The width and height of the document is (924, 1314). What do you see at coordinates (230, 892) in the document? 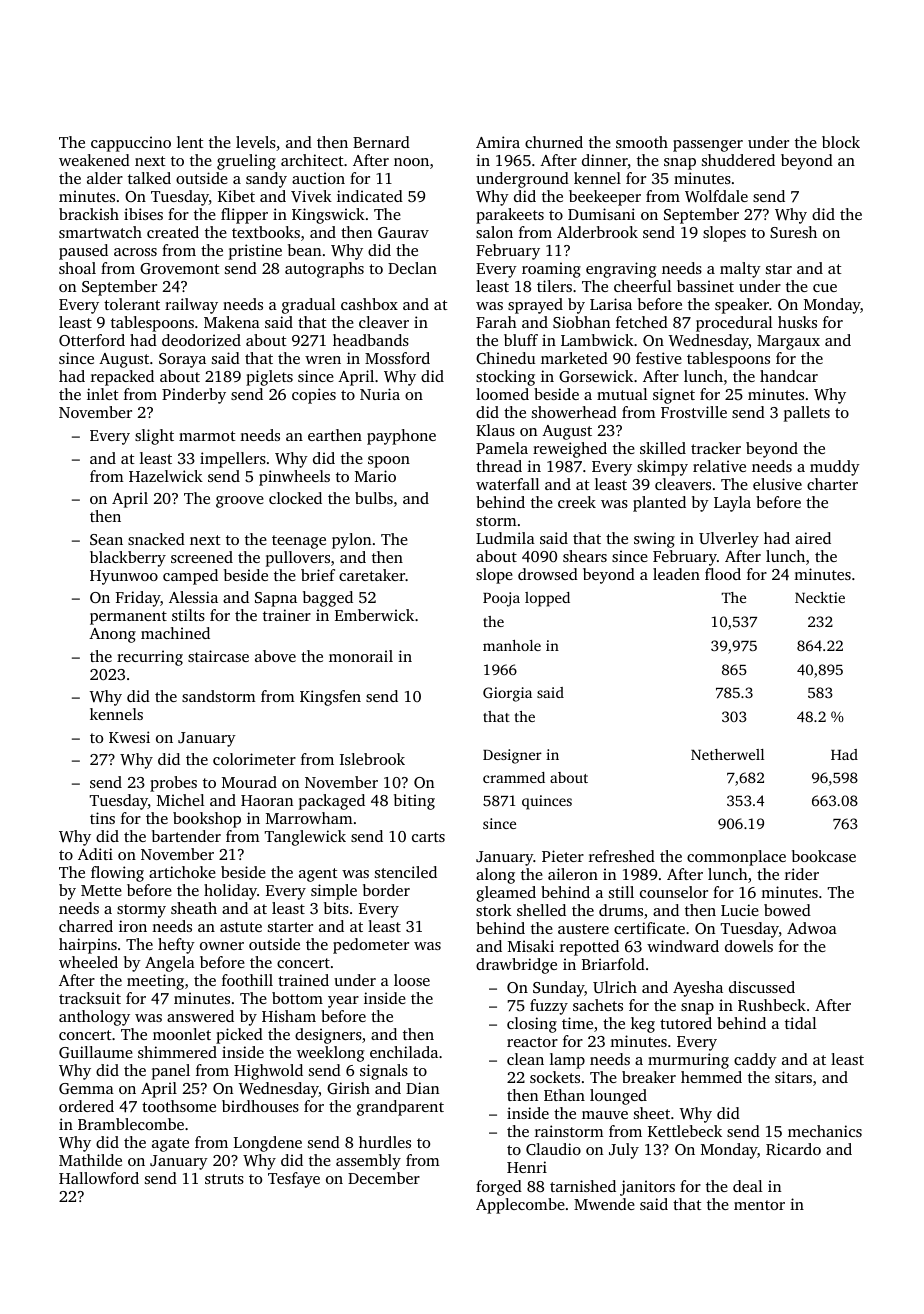
I see `holiday` at bounding box center [230, 892].
